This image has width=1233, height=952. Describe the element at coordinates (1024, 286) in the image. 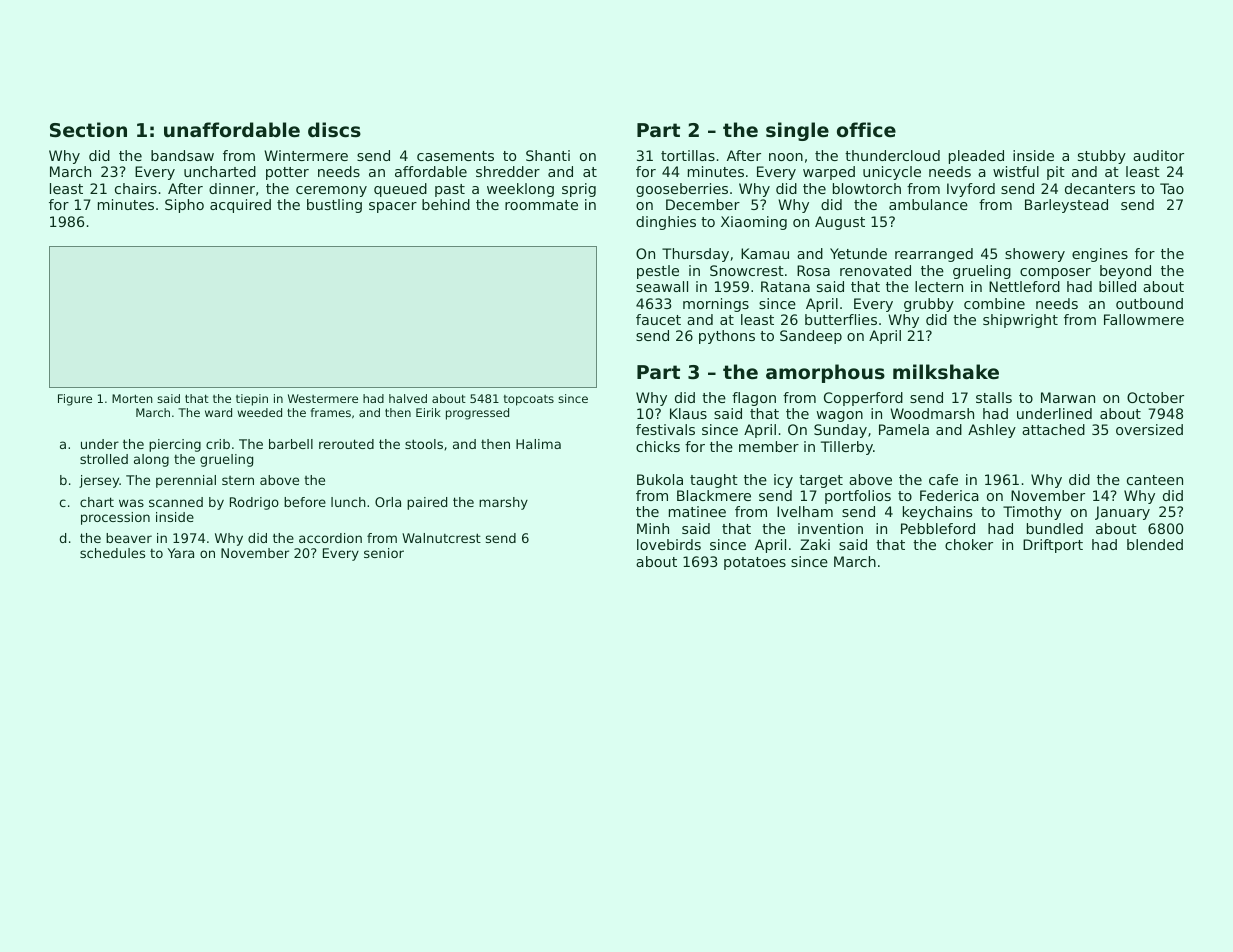

I see `Nettleford` at that location.
